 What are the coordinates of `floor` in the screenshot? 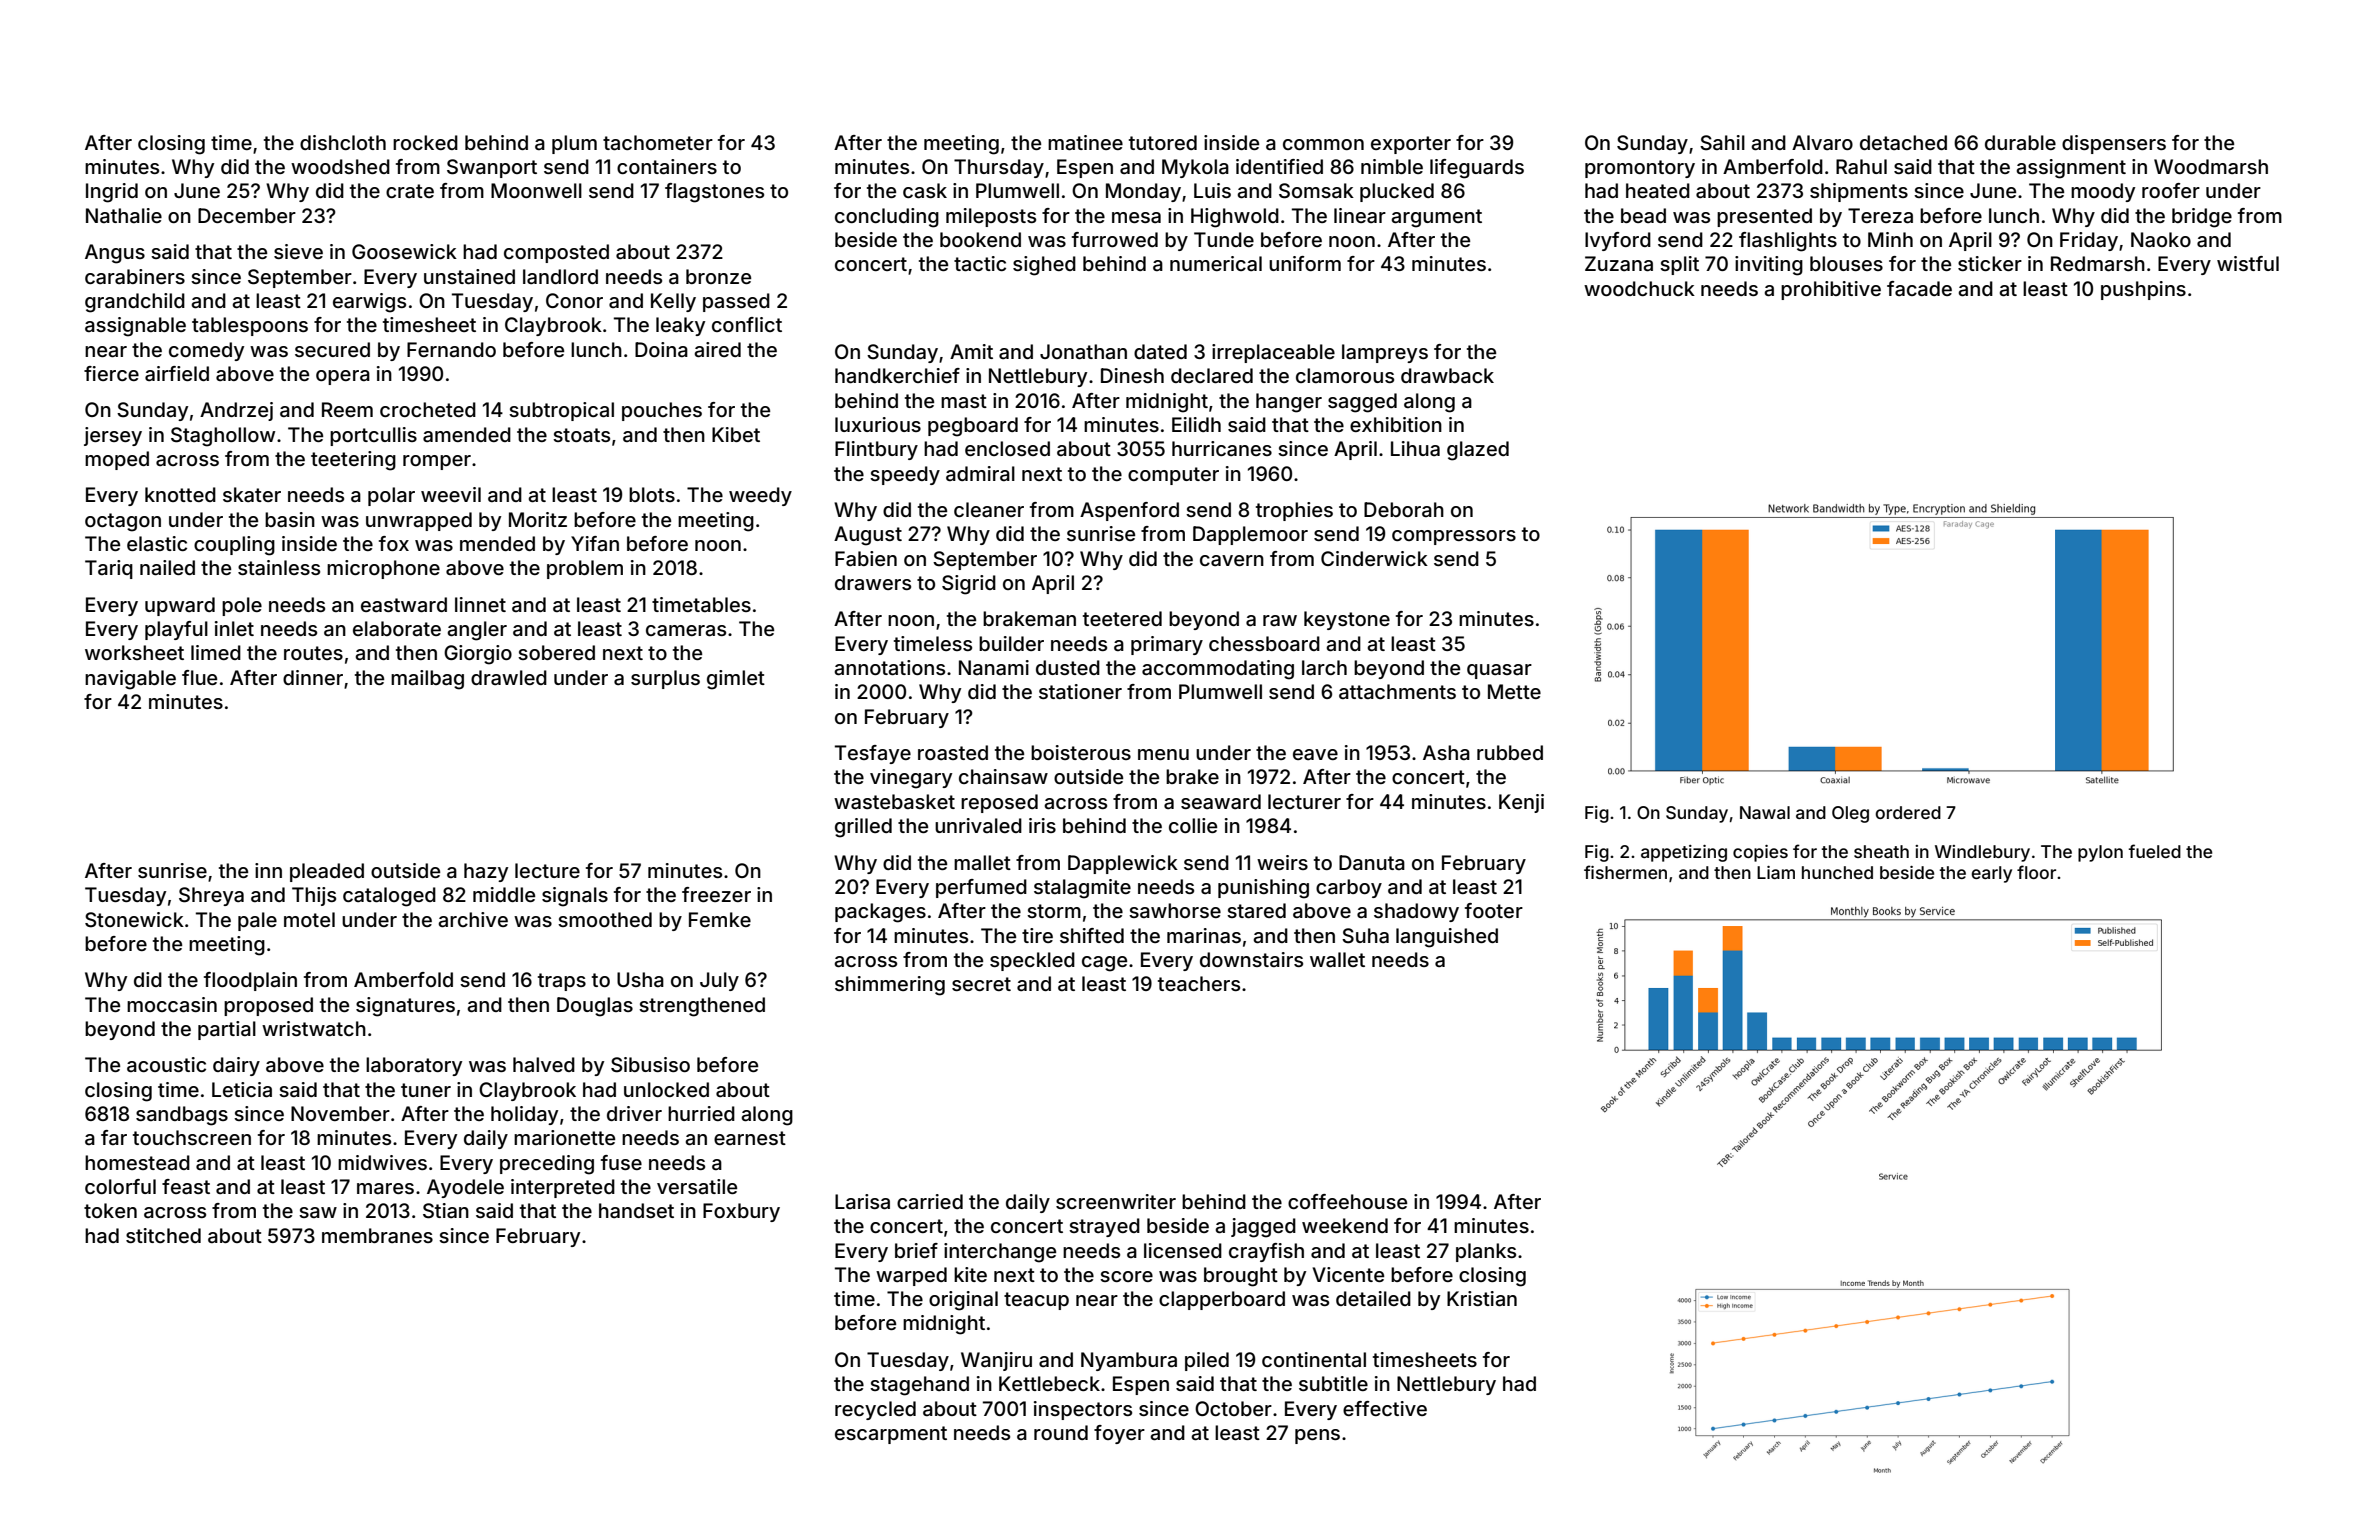 It's located at (2036, 872).
